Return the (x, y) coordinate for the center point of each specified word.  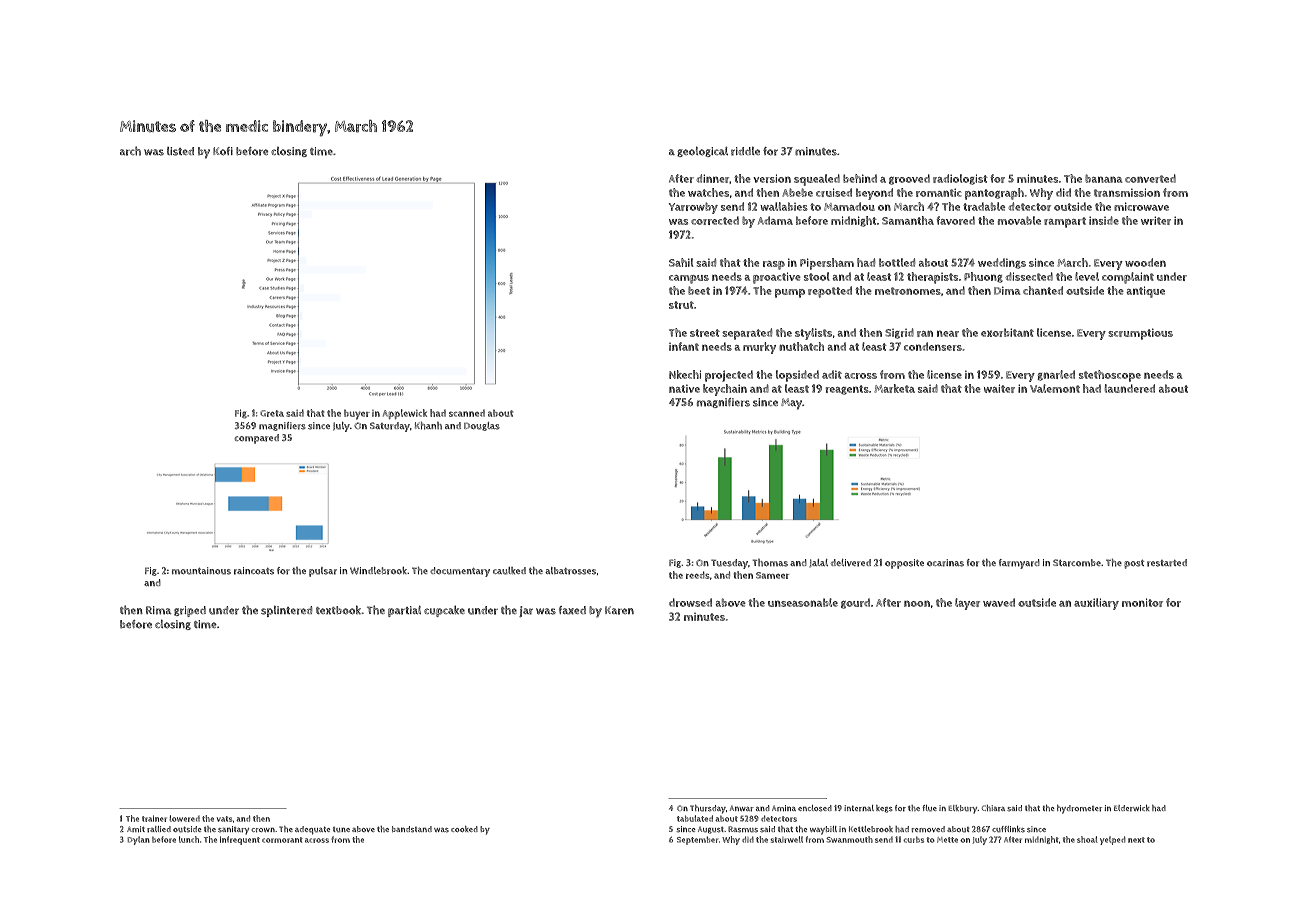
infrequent (240, 840)
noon (917, 603)
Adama (775, 220)
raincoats (254, 571)
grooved (909, 179)
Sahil (681, 262)
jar (526, 611)
